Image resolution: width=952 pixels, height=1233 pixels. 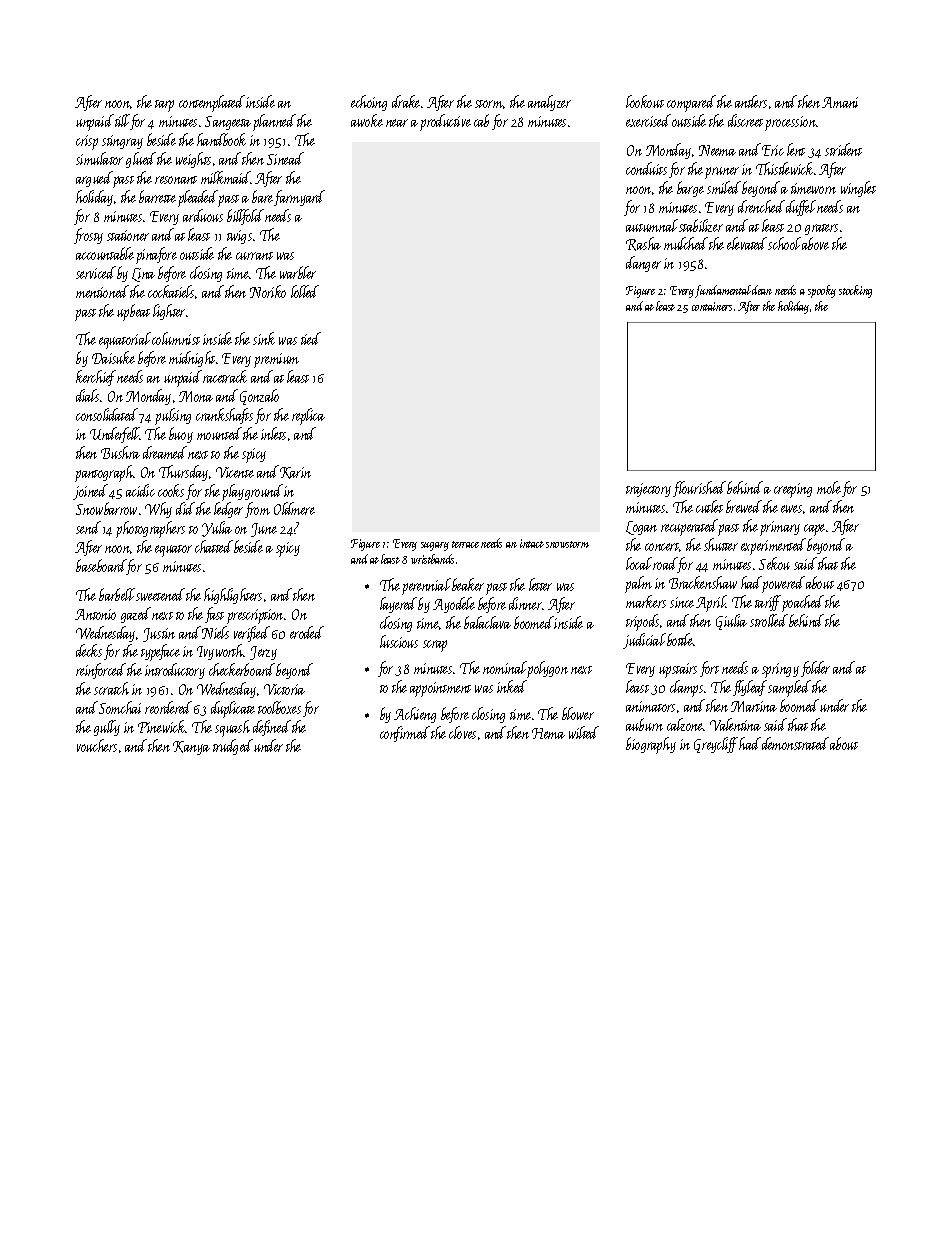 What do you see at coordinates (648, 490) in the page?
I see `trajectory` at bounding box center [648, 490].
